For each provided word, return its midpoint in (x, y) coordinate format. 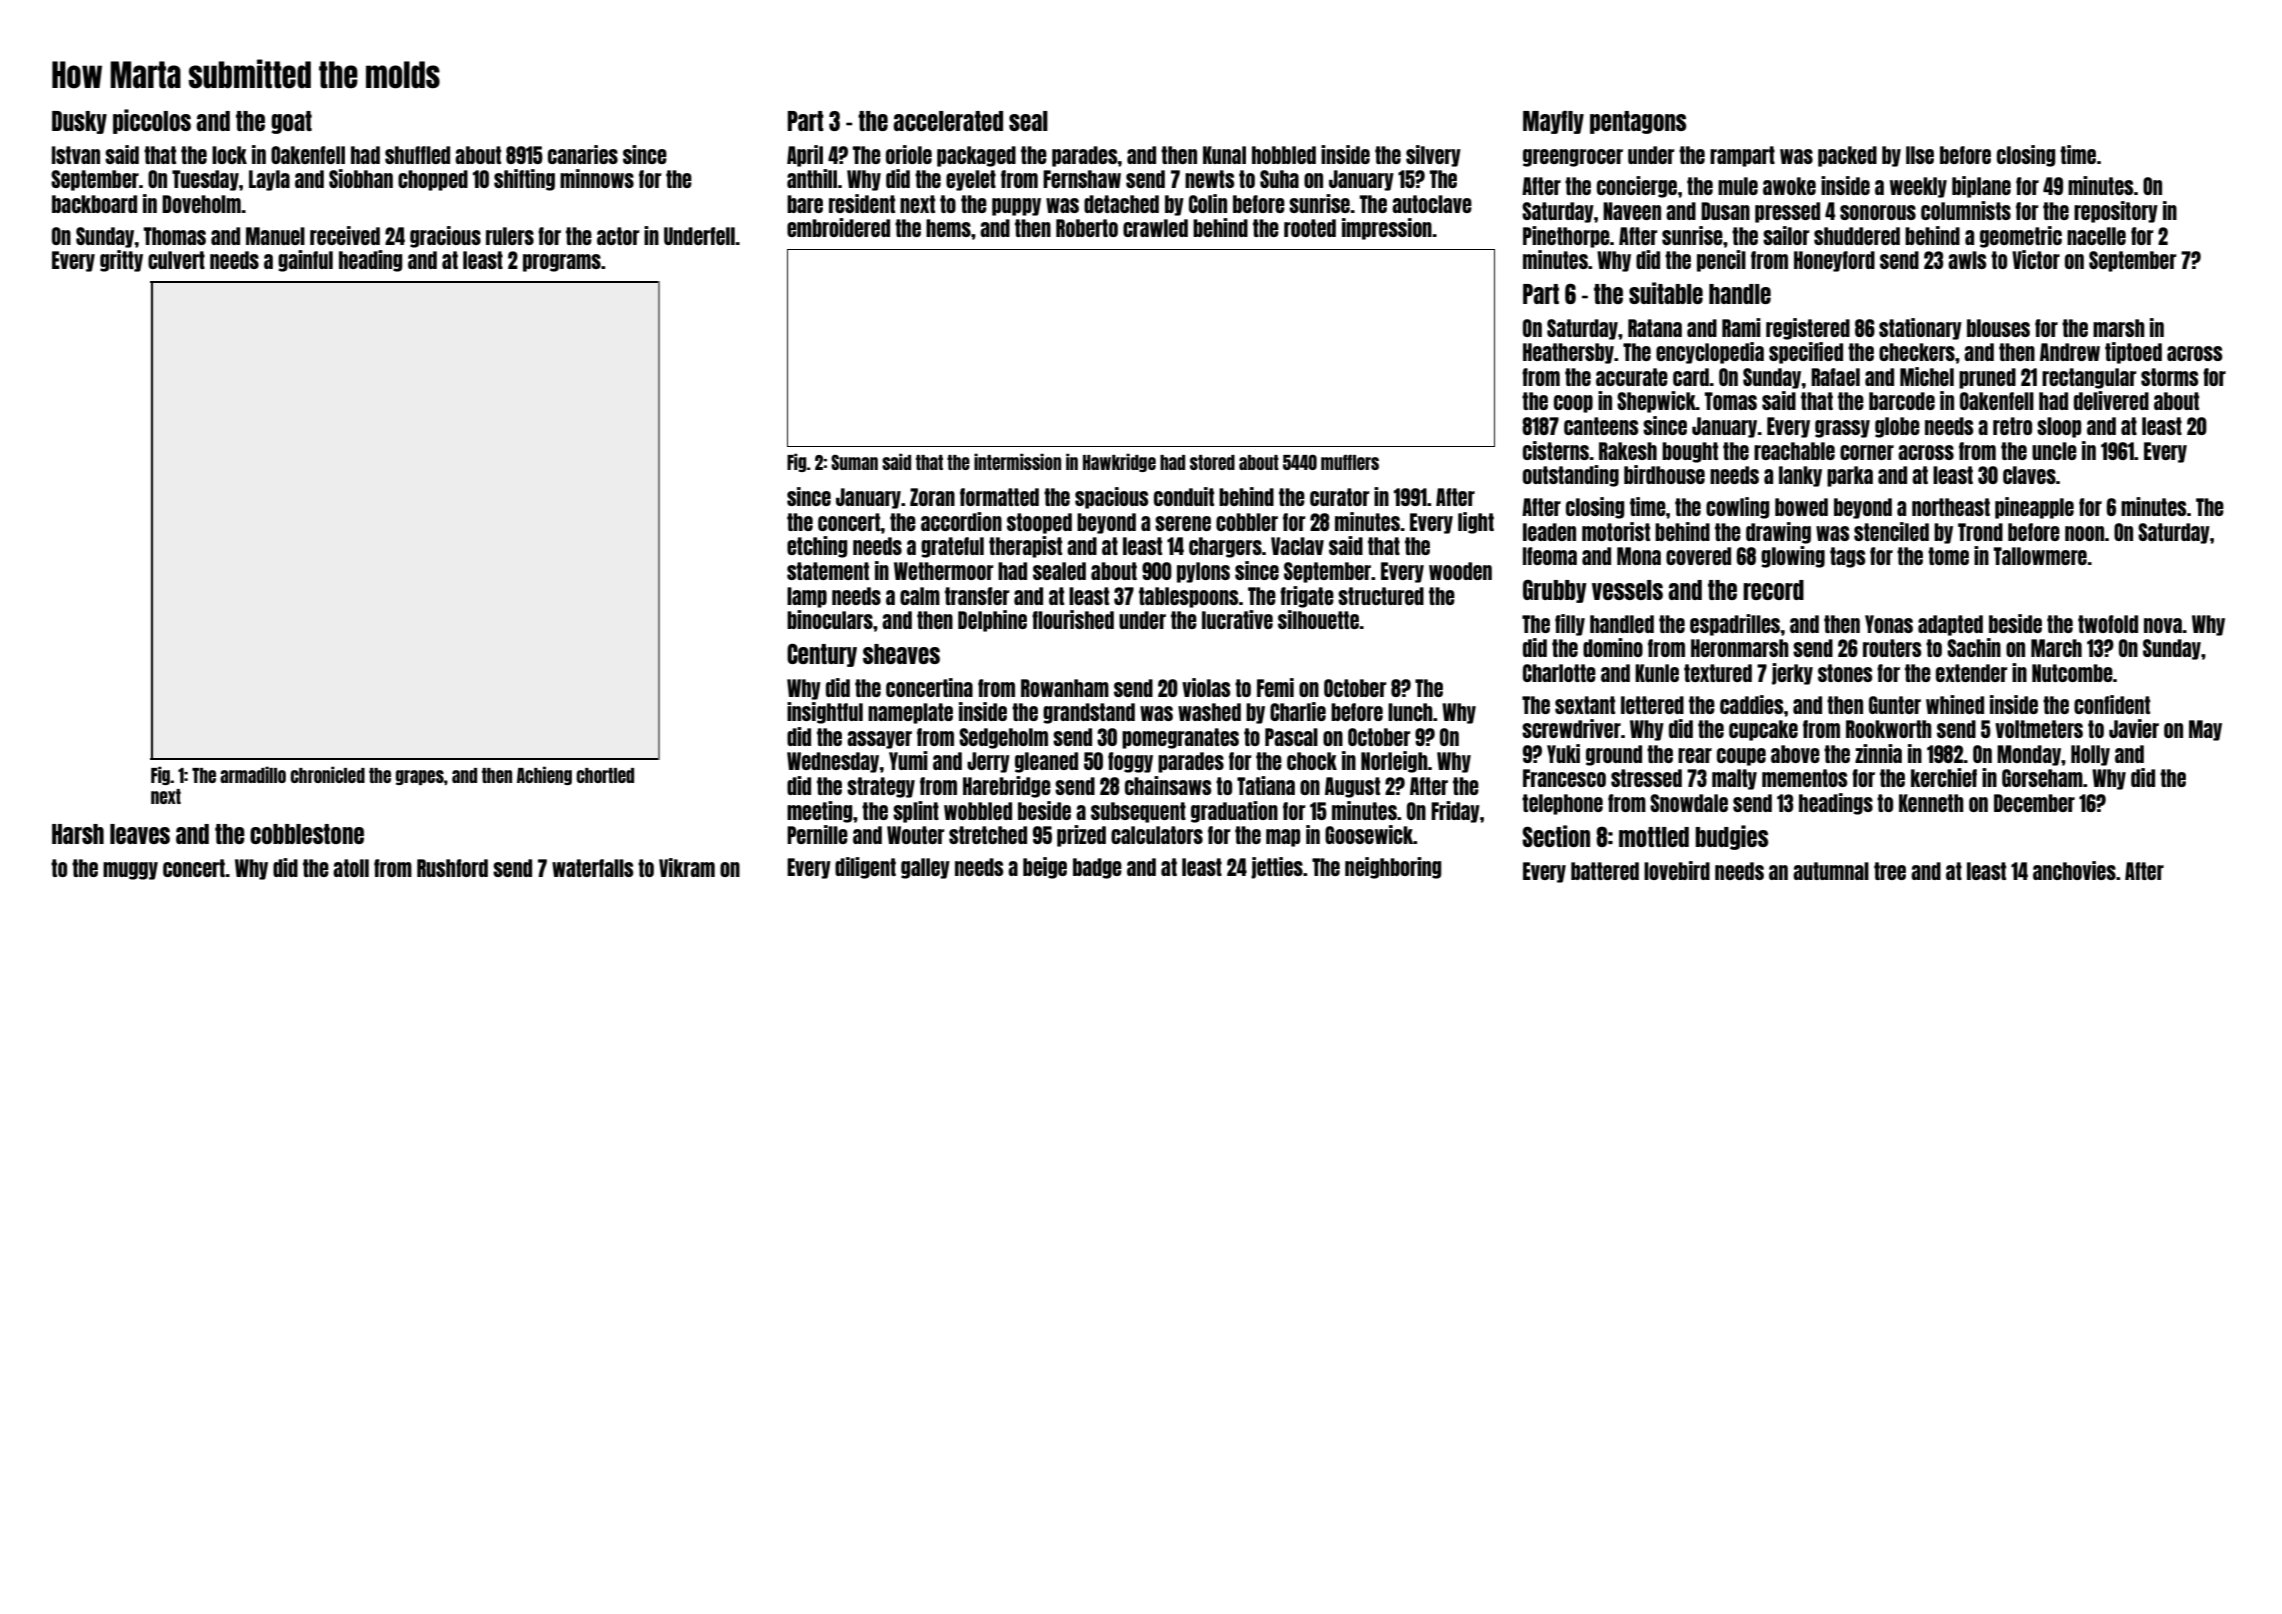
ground (1614, 755)
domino (1613, 647)
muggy (130, 871)
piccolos (152, 121)
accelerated (948, 121)
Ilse (1920, 155)
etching (817, 547)
